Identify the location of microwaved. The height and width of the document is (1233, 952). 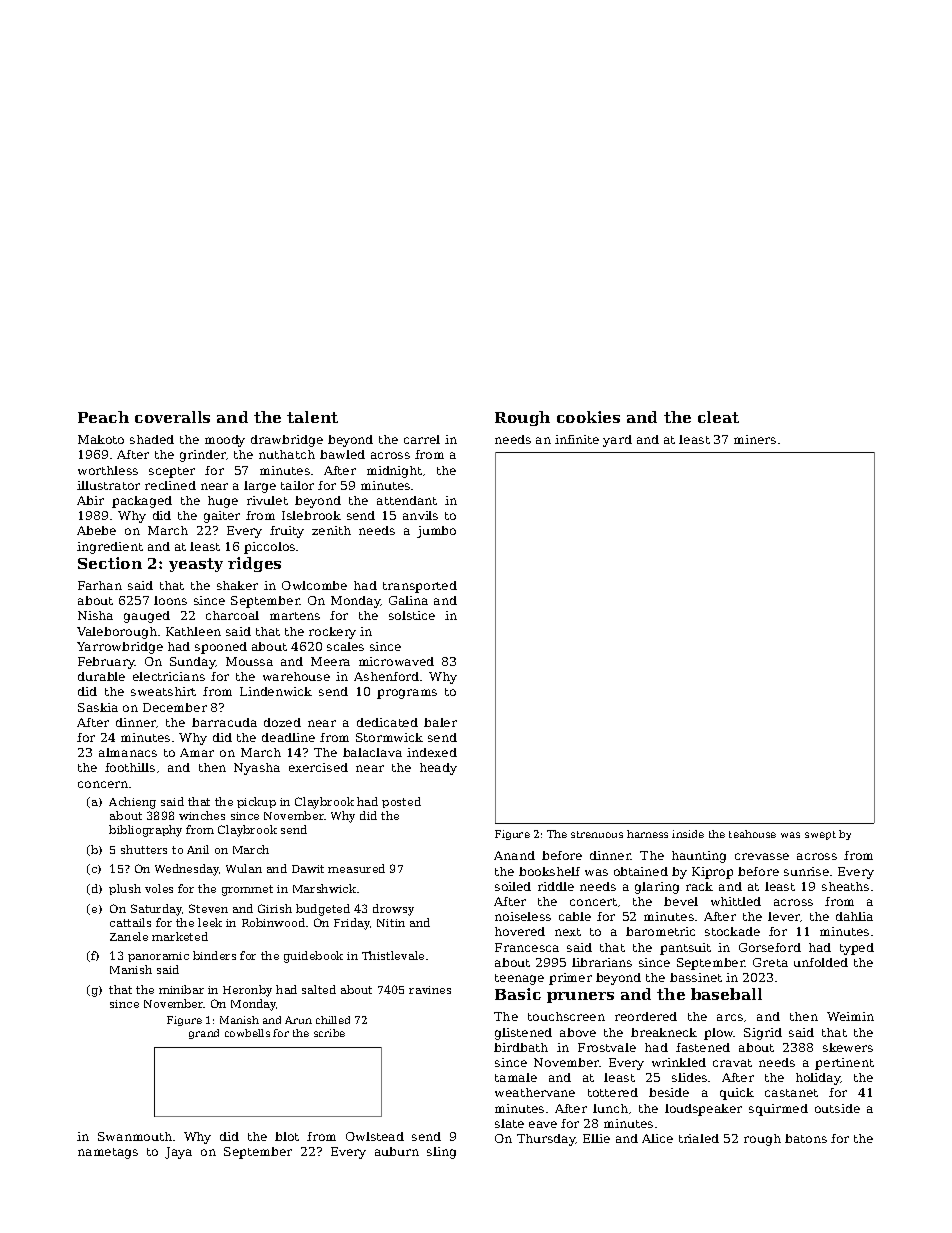
(396, 661).
